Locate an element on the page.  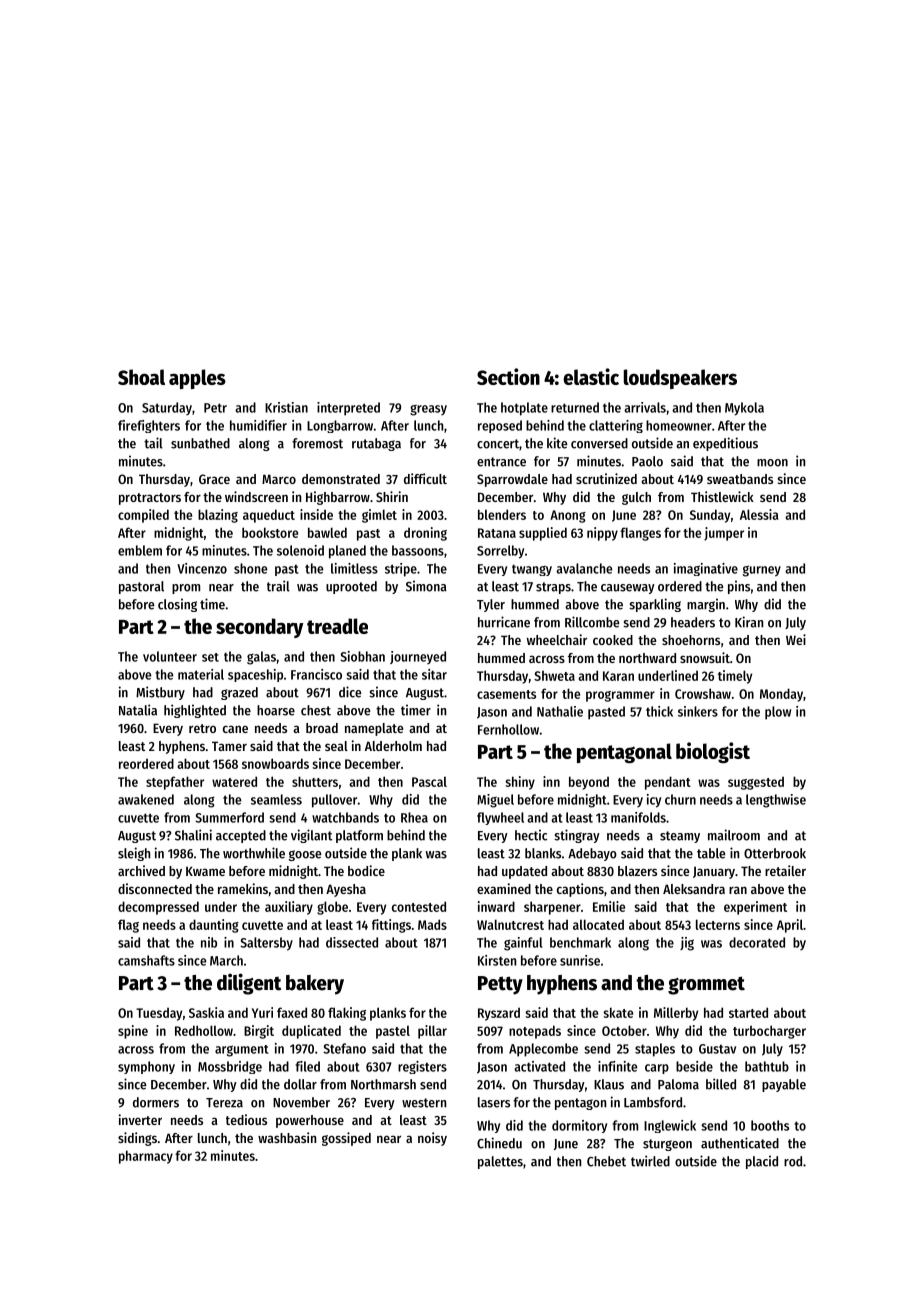
kite is located at coordinates (557, 443).
